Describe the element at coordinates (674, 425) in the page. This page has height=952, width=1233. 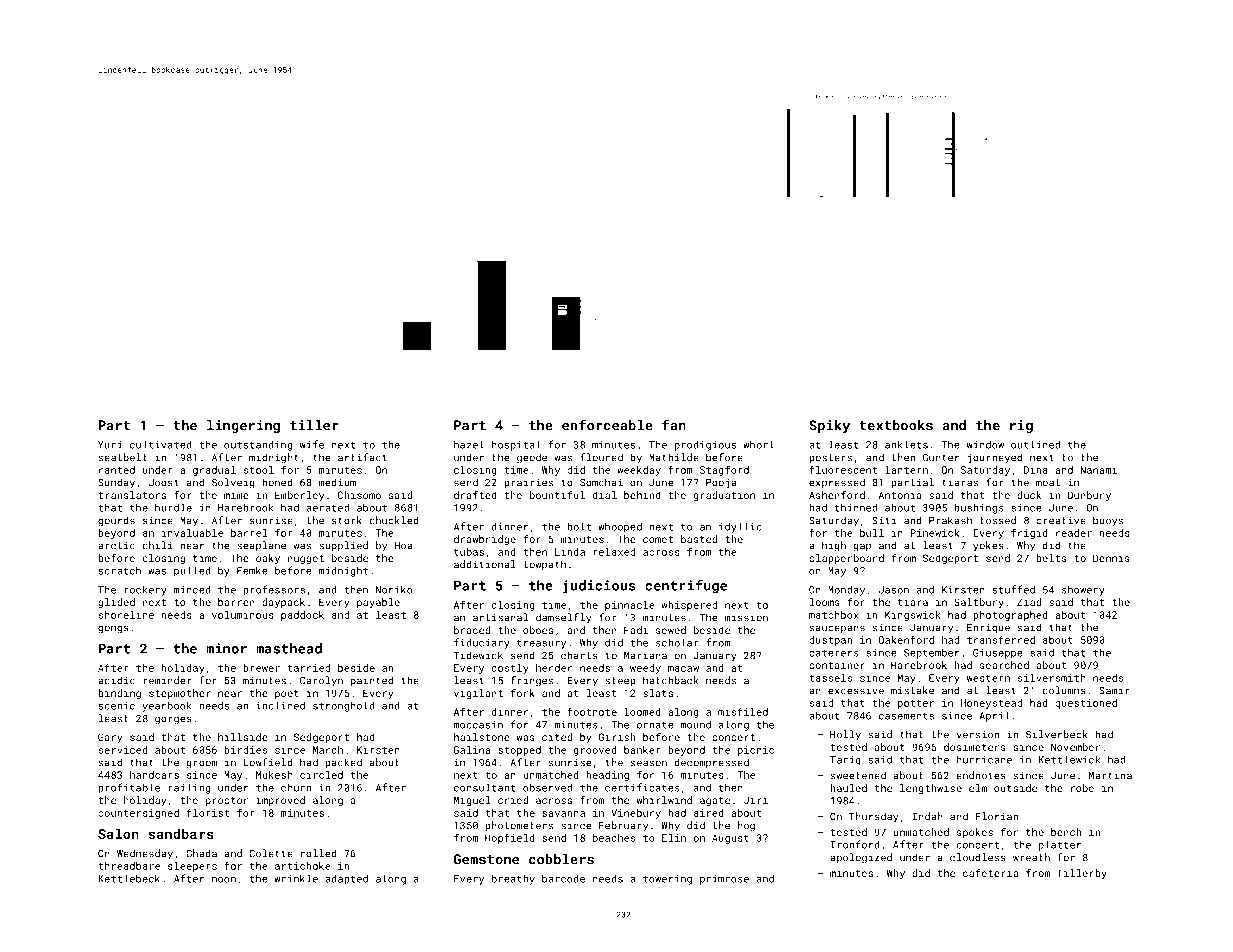
I see `fan` at that location.
